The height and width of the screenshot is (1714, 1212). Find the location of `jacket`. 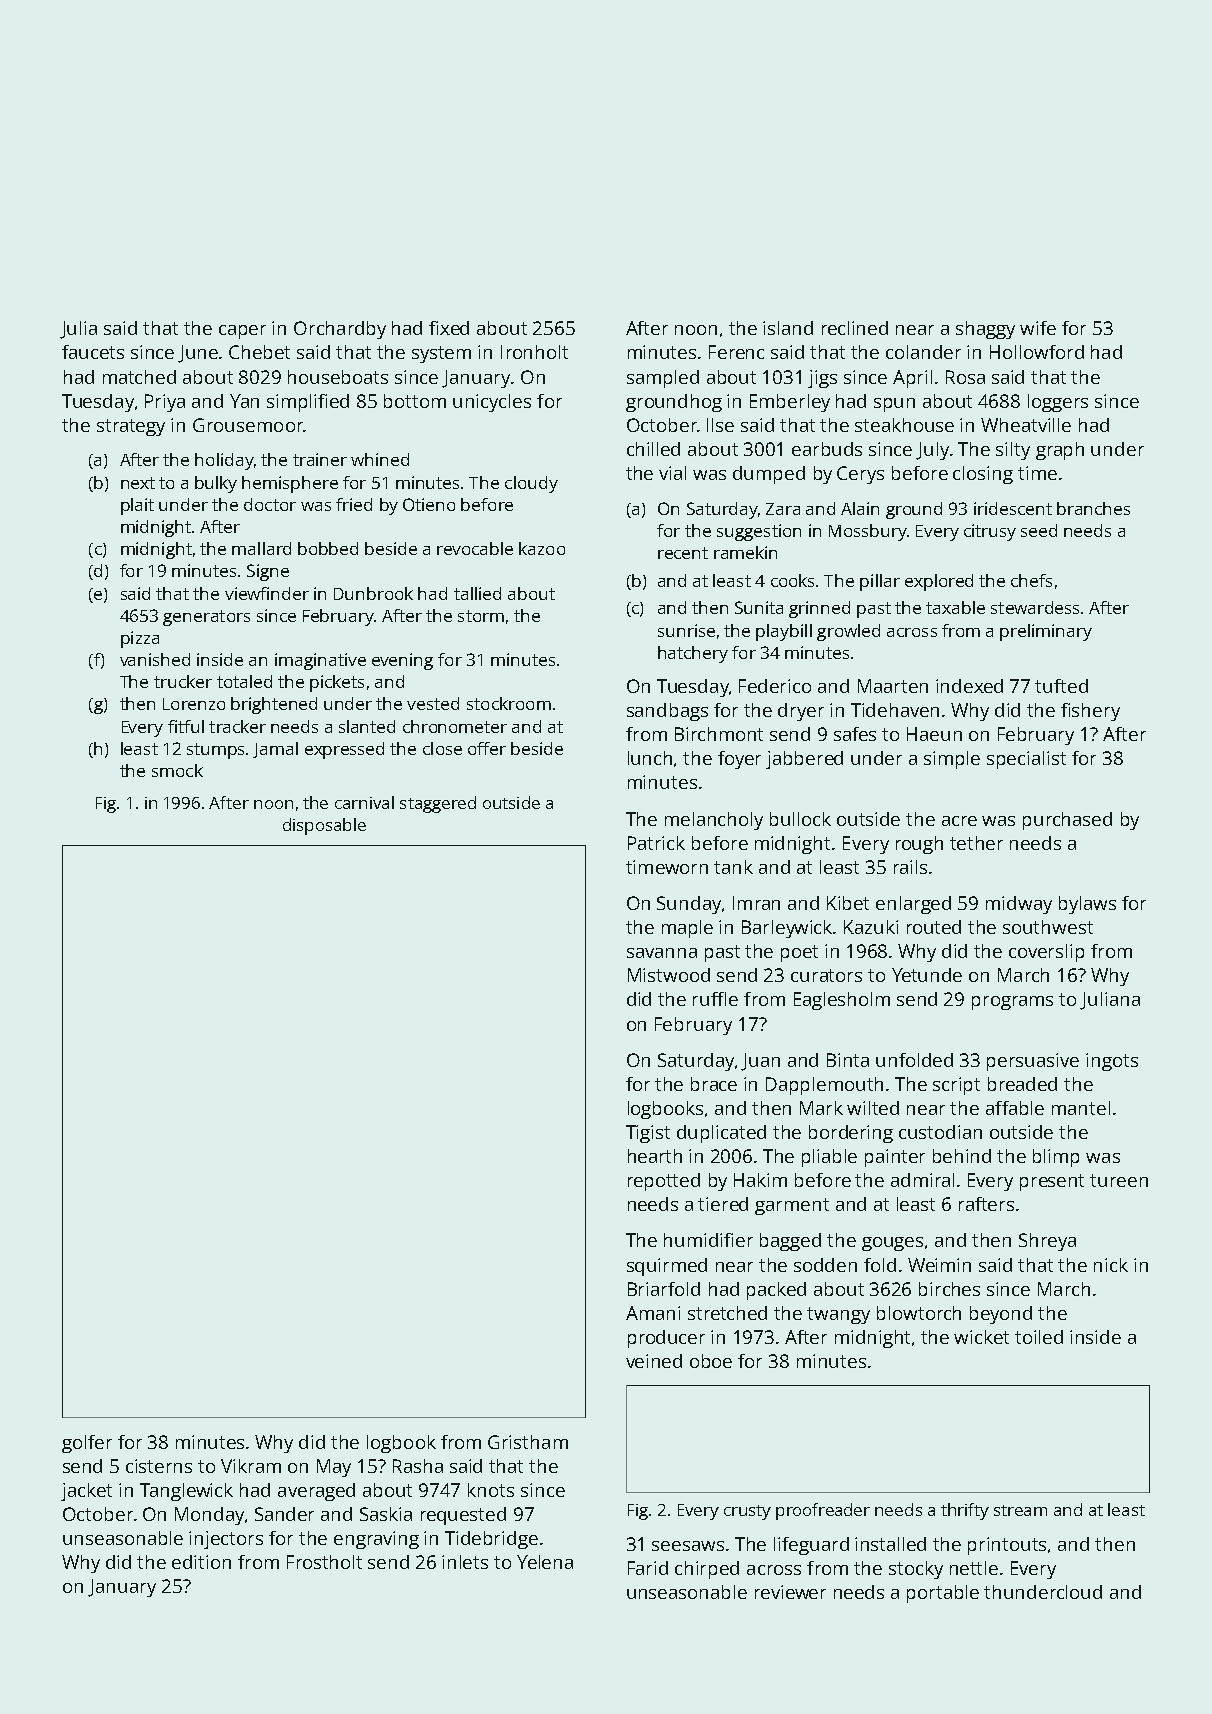

jacket is located at coordinates (86, 1492).
